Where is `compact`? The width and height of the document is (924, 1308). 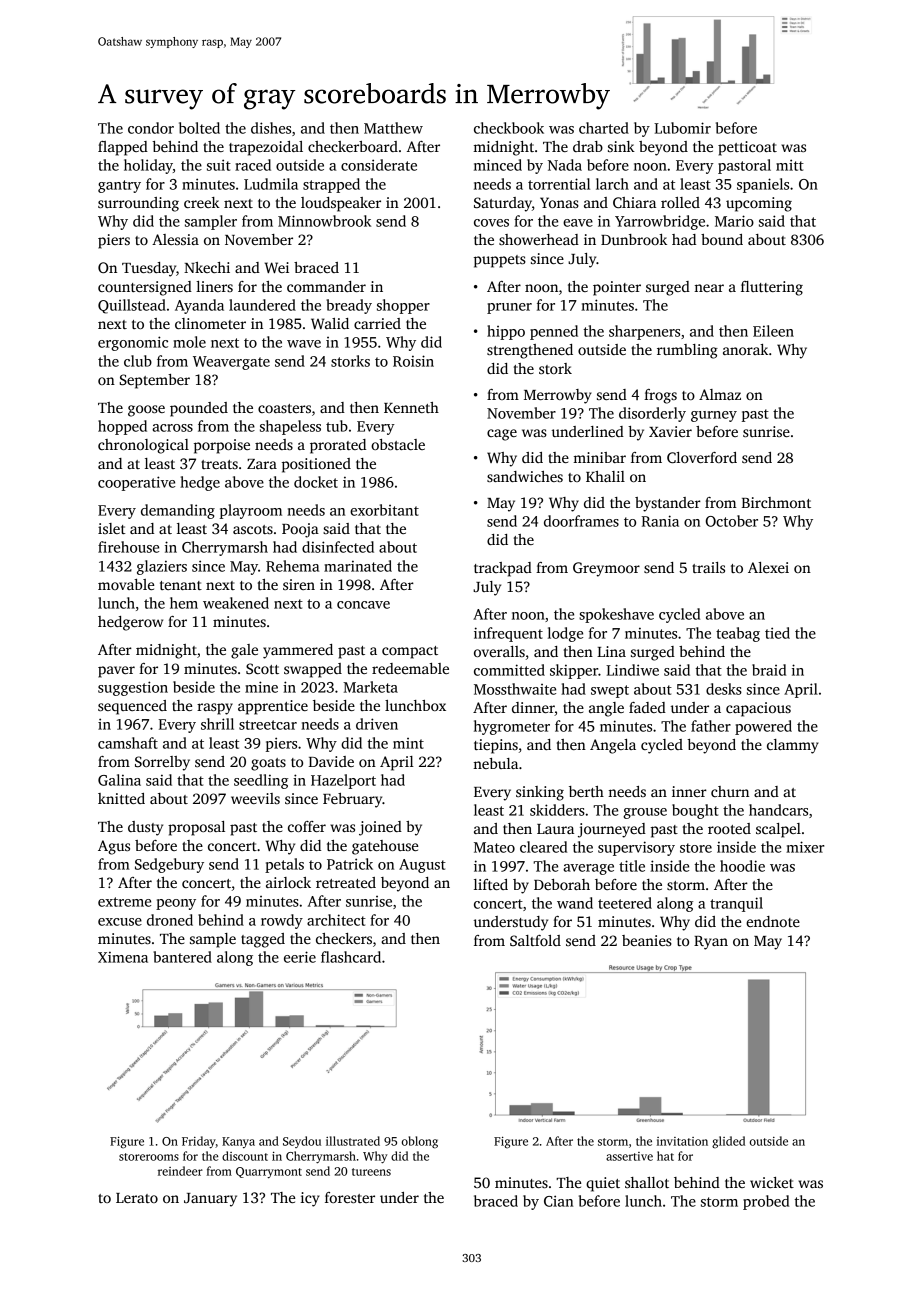 compact is located at coordinates (410, 652).
